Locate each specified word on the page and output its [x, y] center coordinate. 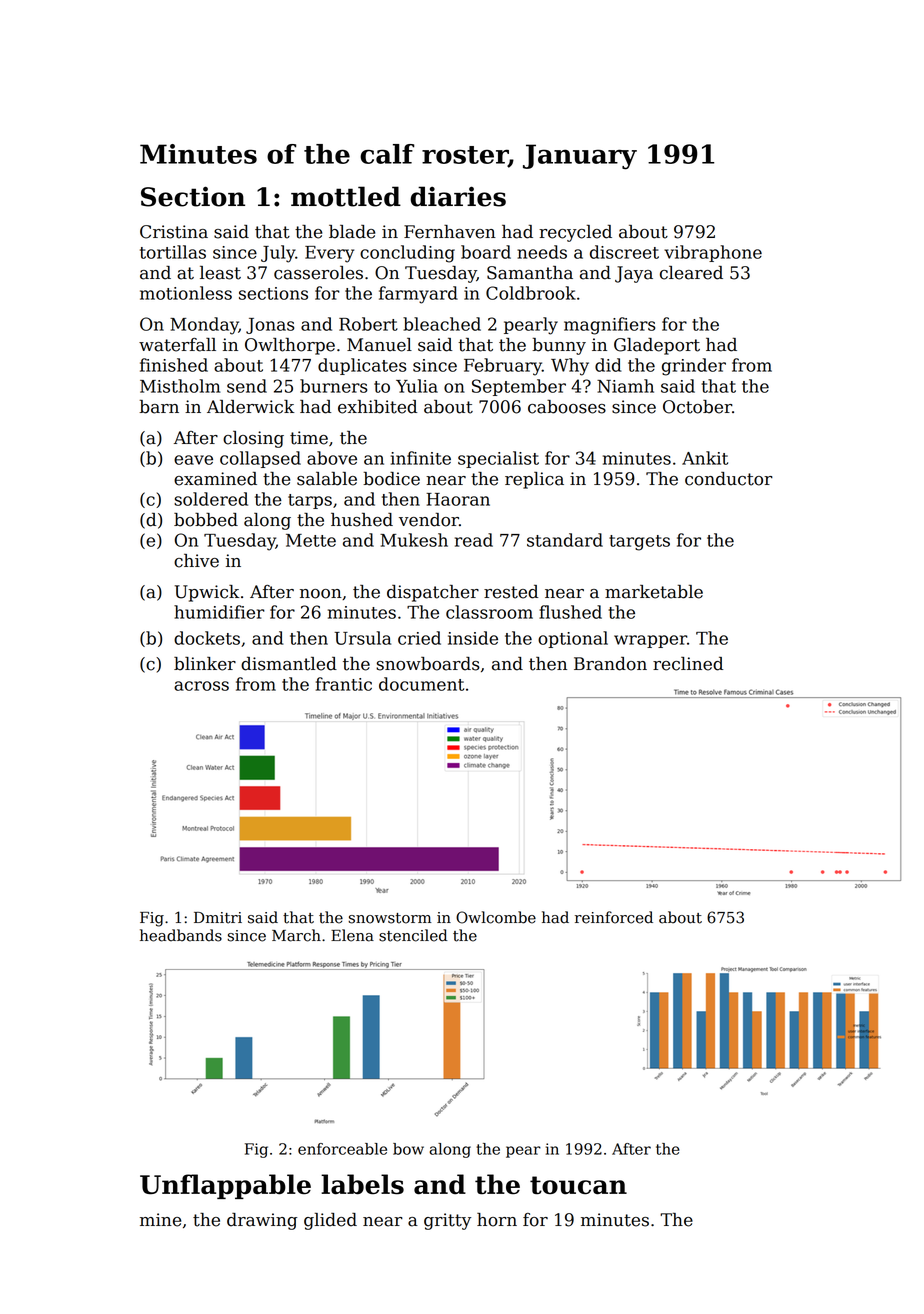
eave [193, 460]
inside [473, 638]
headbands [181, 935]
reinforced [614, 917]
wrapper [650, 641]
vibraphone [713, 253]
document [421, 684]
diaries [458, 196]
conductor [729, 479]
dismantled [289, 664]
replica [534, 480]
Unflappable [225, 1186]
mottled [346, 196]
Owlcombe [496, 917]
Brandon [610, 664]
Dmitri [218, 918]
